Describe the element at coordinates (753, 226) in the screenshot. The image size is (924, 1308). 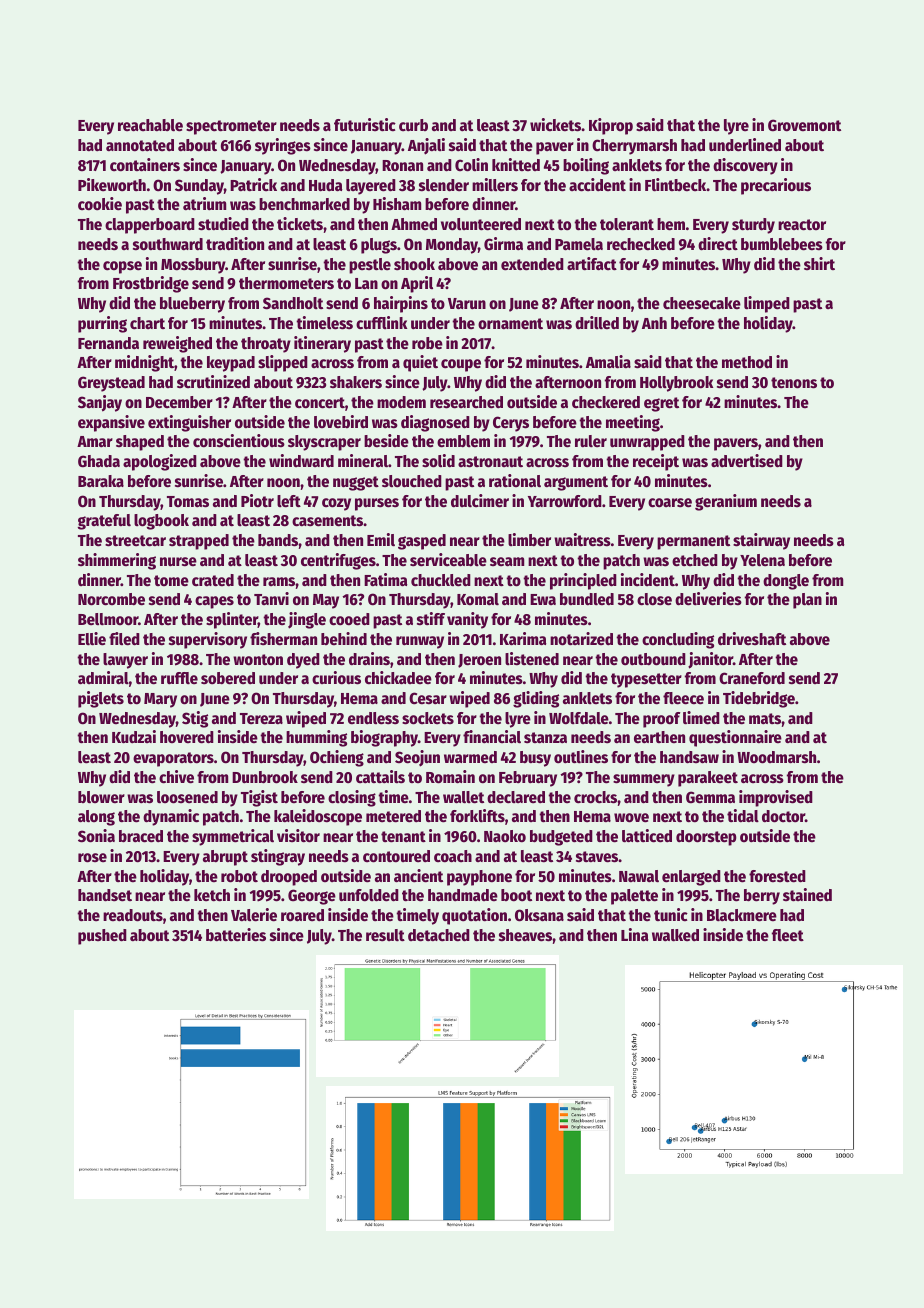
I see `sturdy` at that location.
